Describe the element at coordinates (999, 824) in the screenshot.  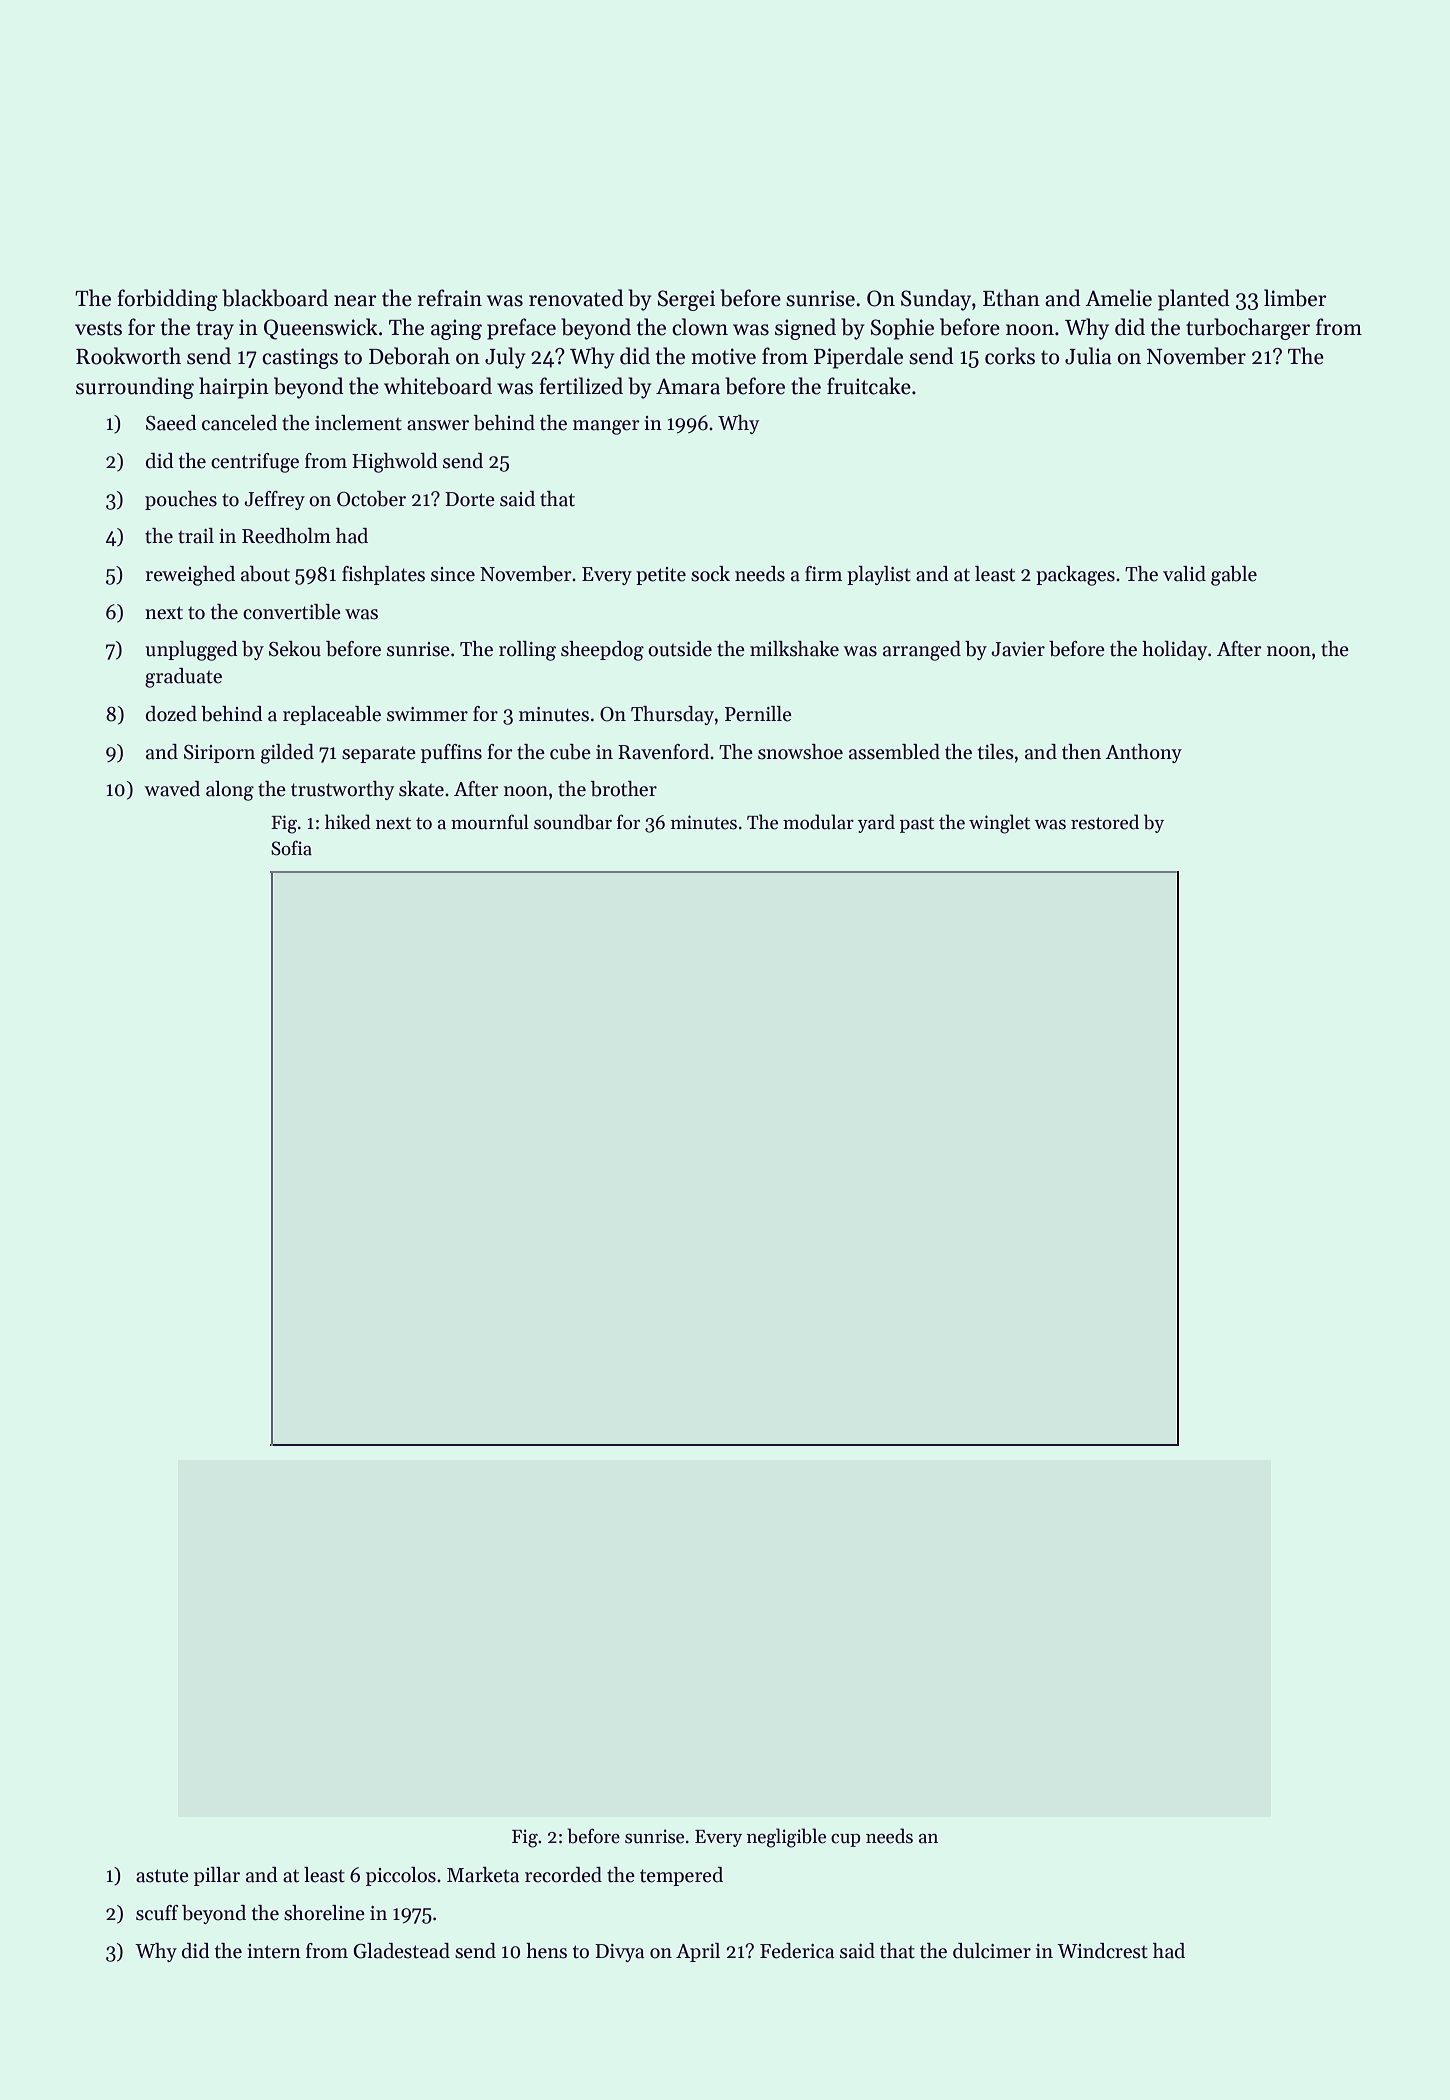
I see `winglet` at that location.
